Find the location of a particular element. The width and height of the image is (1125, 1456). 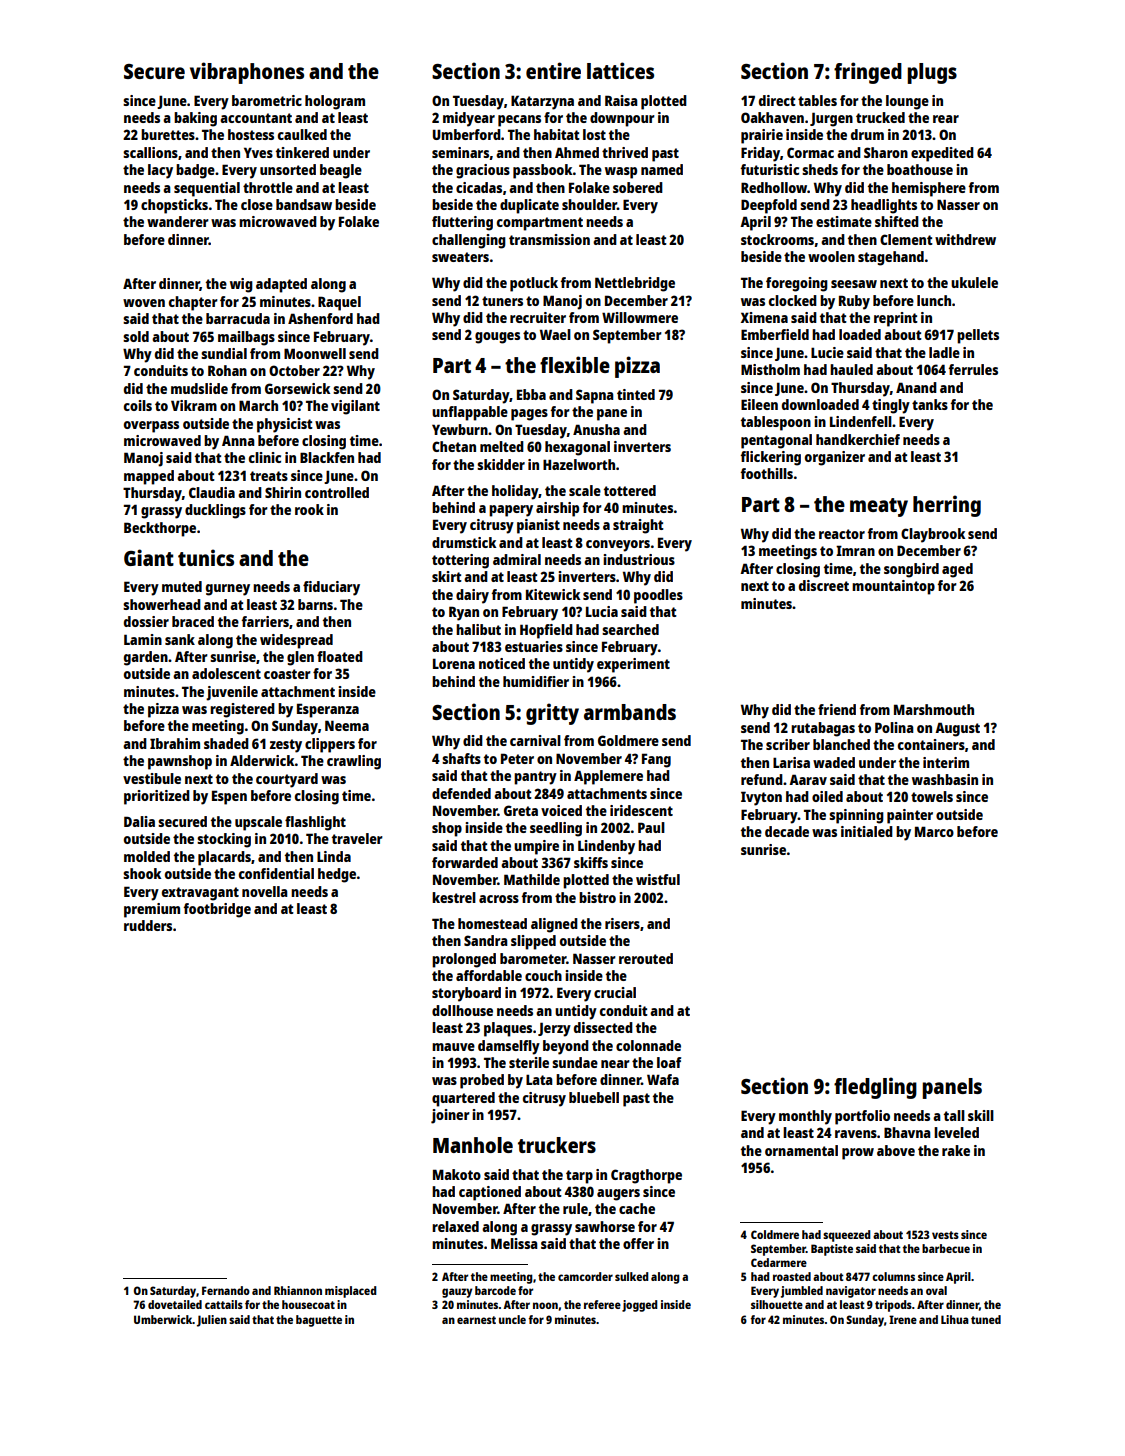

coils is located at coordinates (138, 405).
